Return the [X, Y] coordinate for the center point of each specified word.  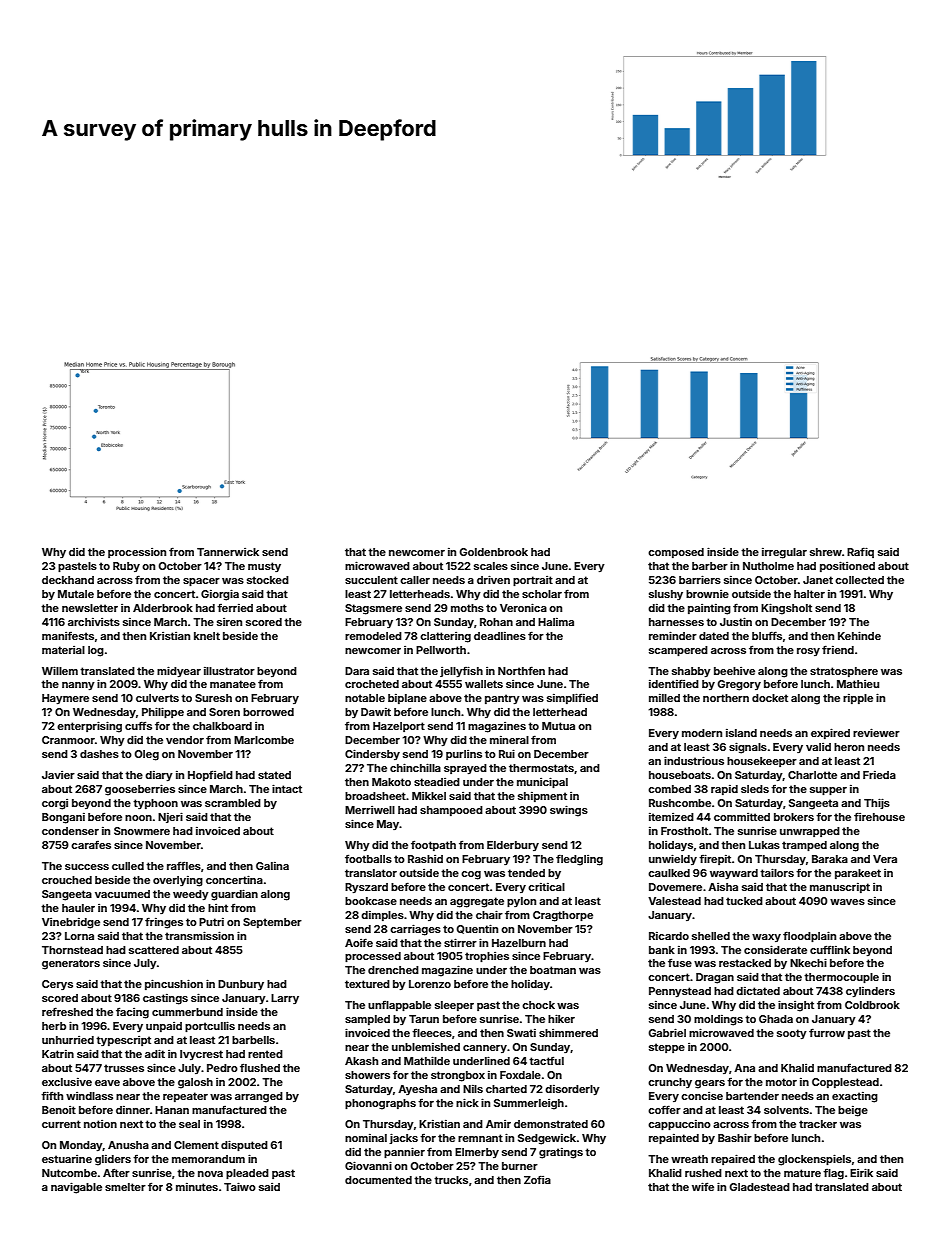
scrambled [233, 803]
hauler [78, 908]
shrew [826, 552]
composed [676, 553]
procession [137, 553]
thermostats [541, 768]
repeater [185, 1097]
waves [847, 902]
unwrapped [810, 832]
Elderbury [513, 846]
